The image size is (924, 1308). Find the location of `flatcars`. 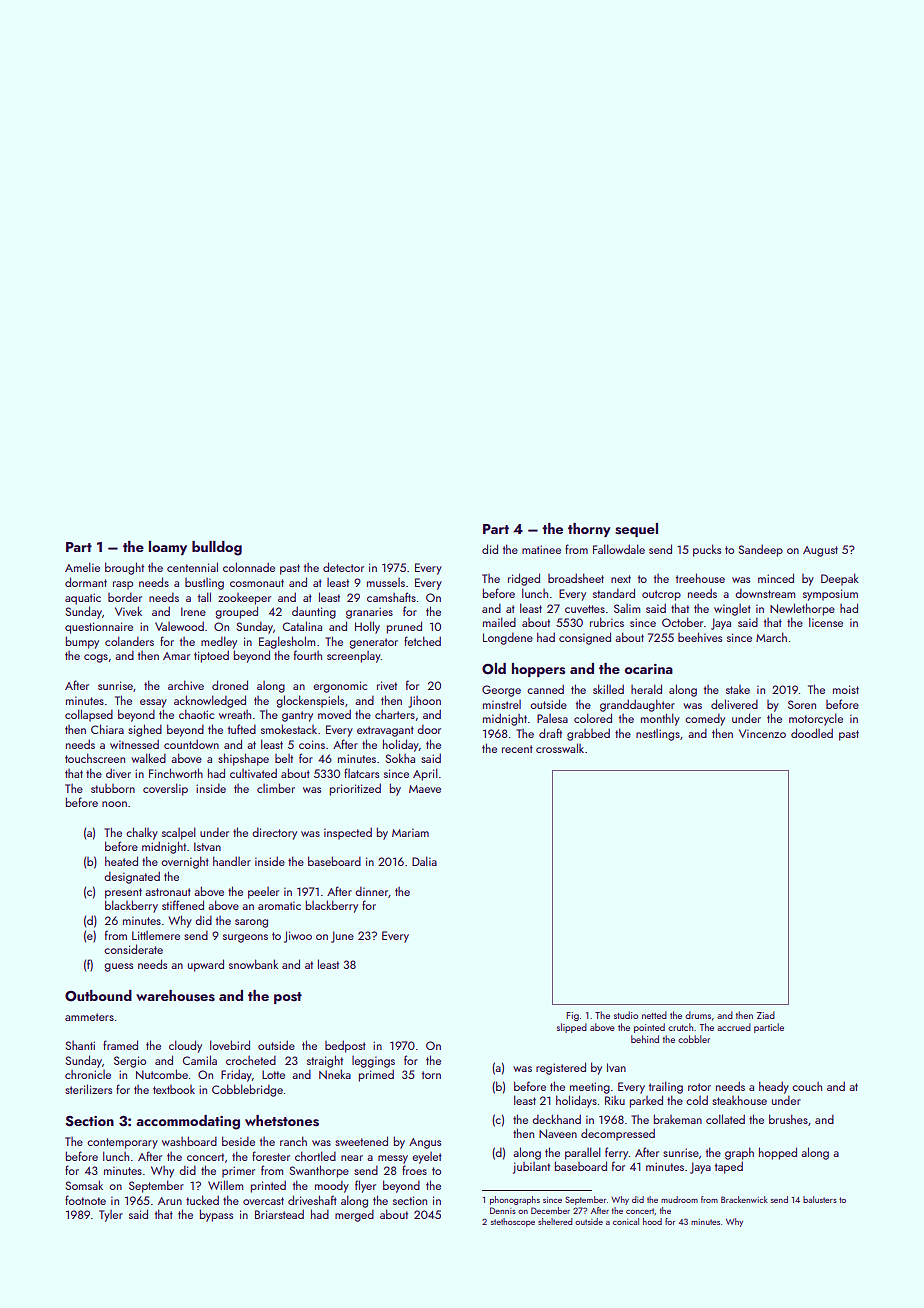

flatcars is located at coordinates (361, 773).
